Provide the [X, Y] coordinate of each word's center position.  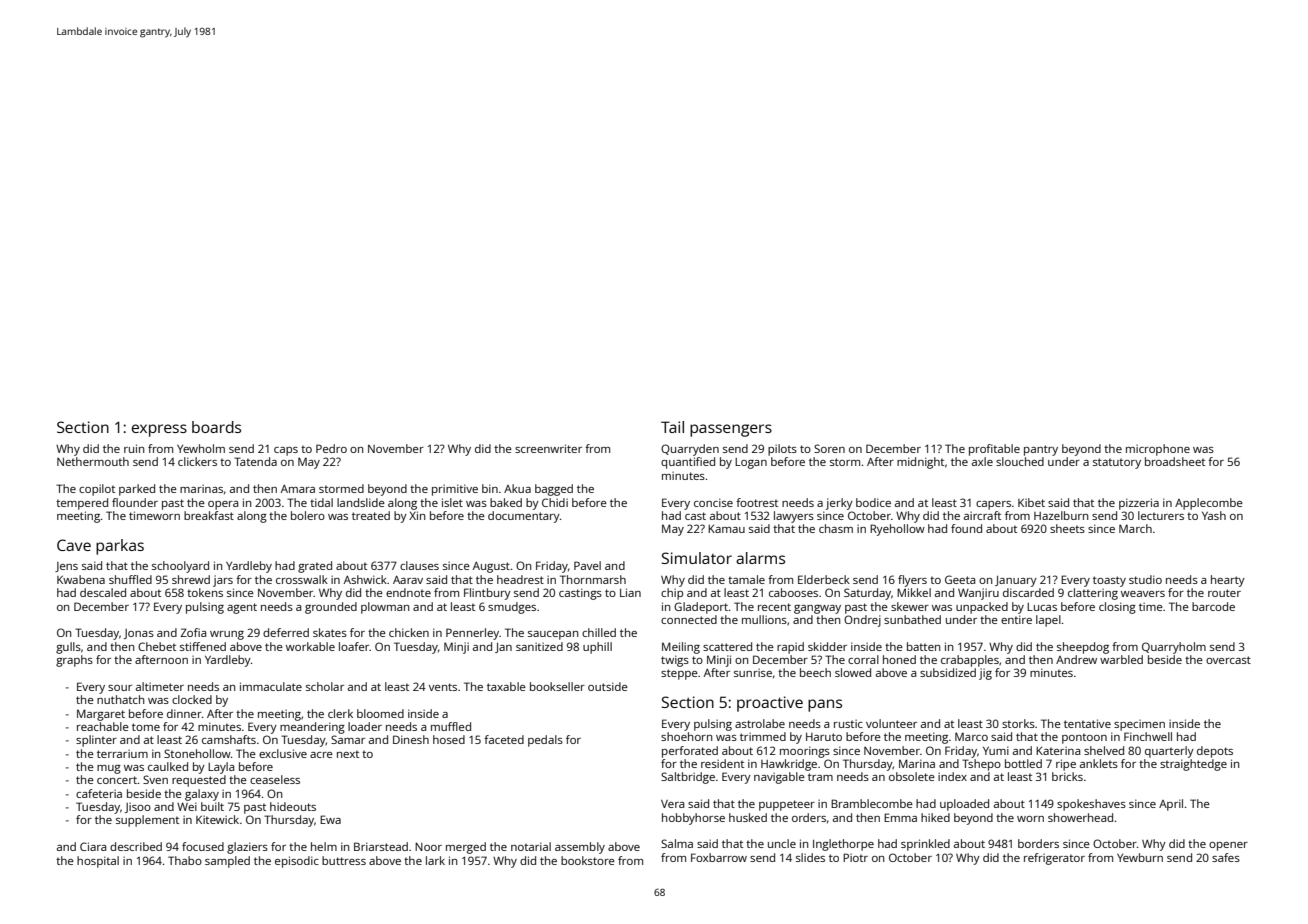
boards [216, 427]
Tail [672, 427]
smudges [512, 608]
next [348, 754]
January [1016, 581]
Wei [187, 806]
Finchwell [1148, 736]
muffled [451, 726]
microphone [1158, 450]
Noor [428, 846]
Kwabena [81, 579]
